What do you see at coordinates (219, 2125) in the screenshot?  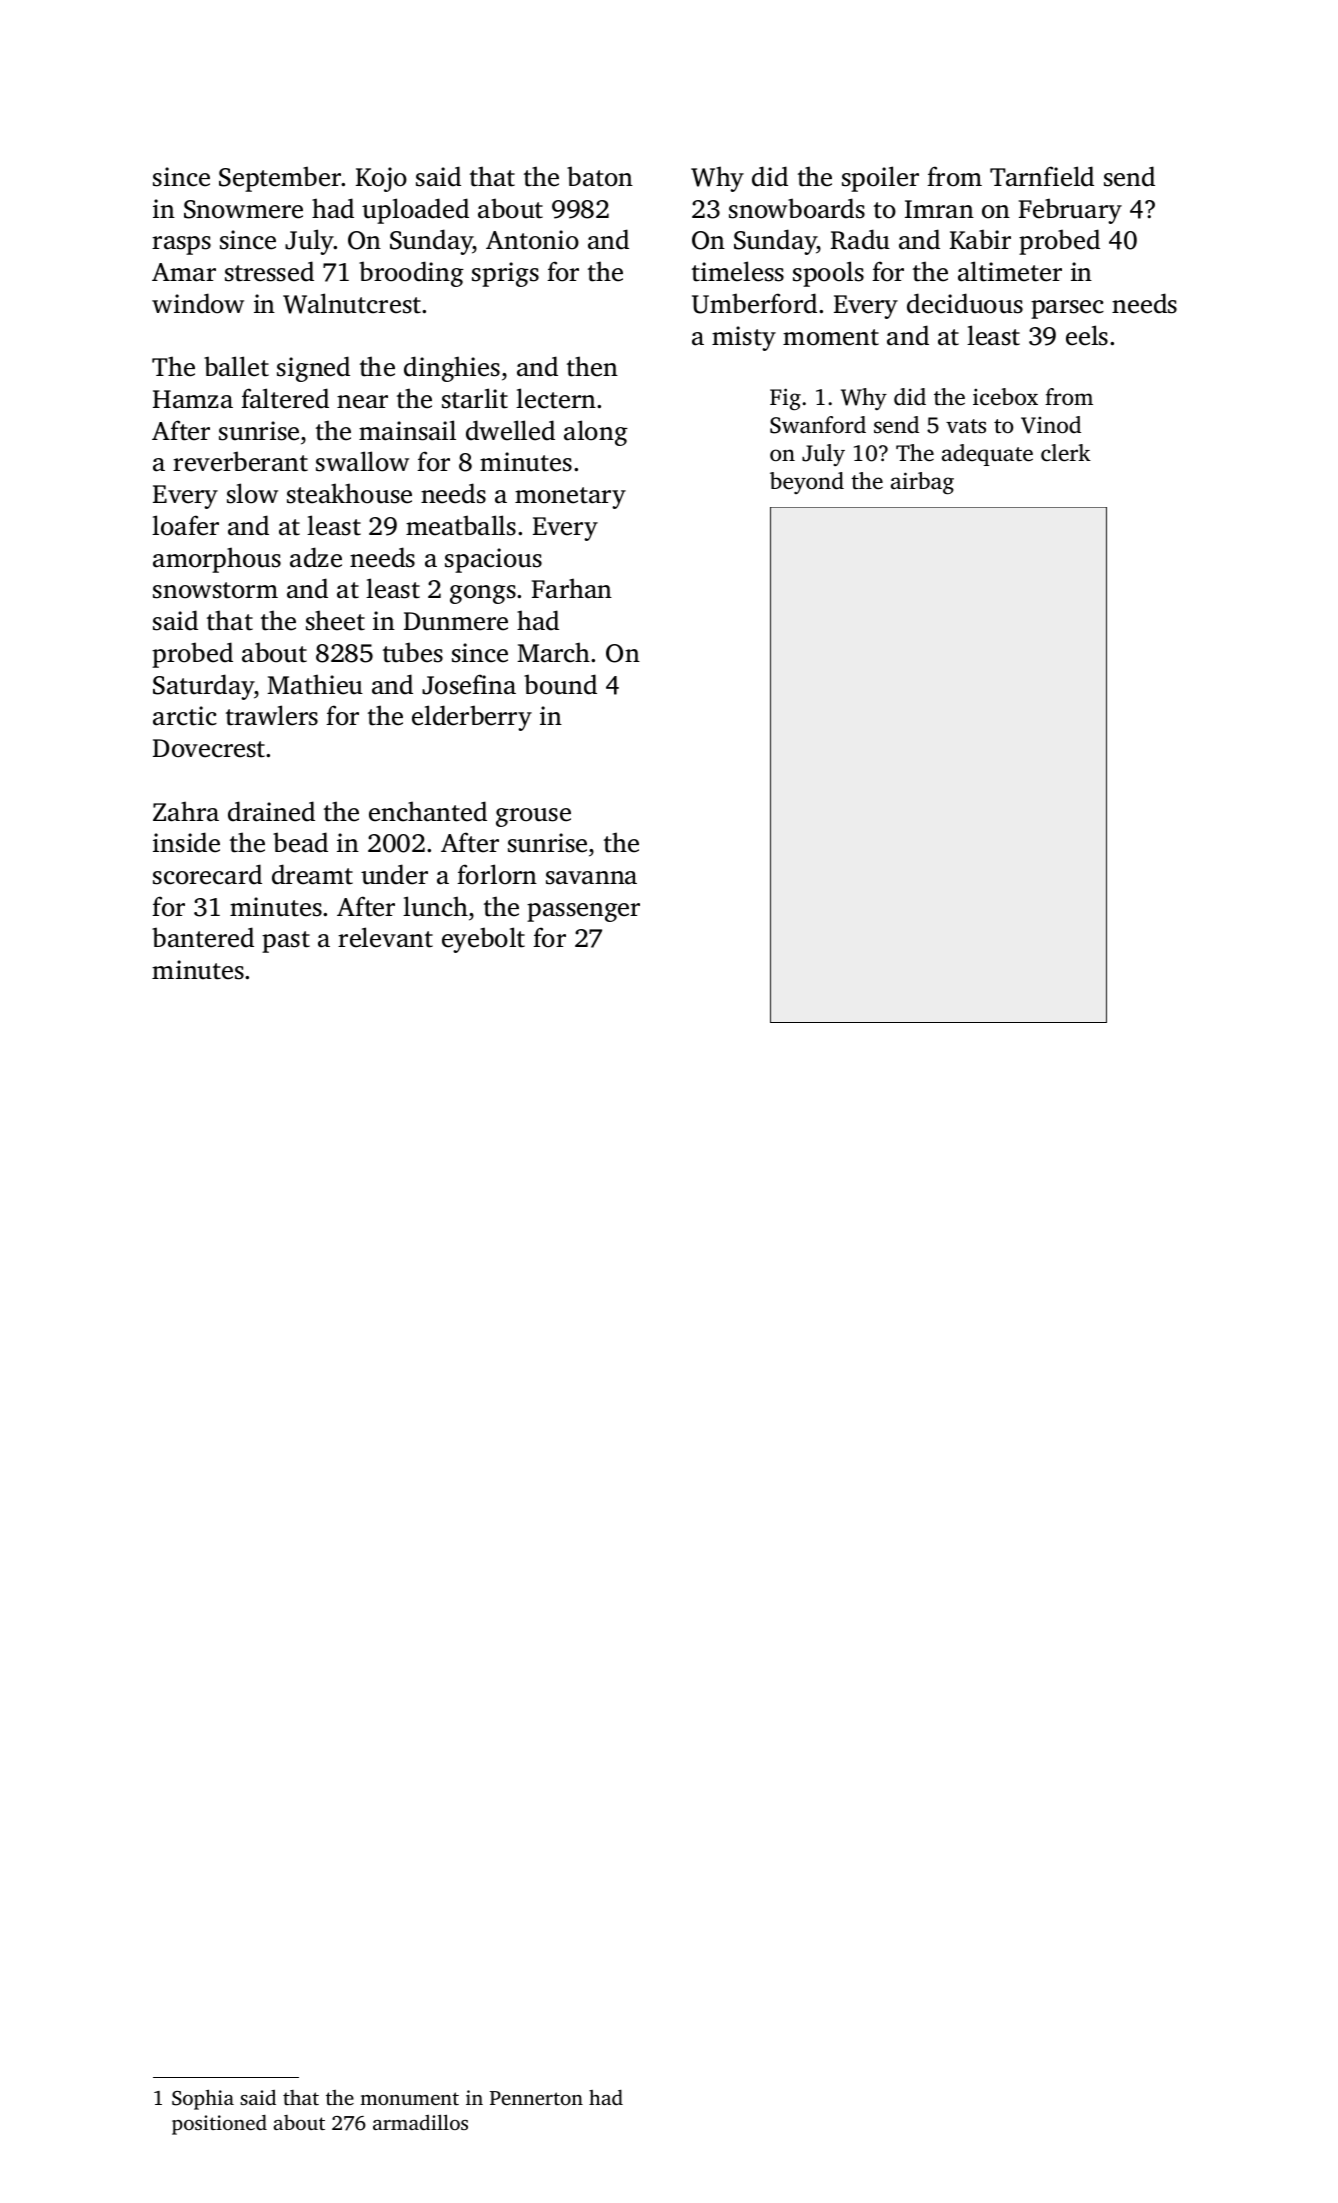 I see `positioned` at bounding box center [219, 2125].
